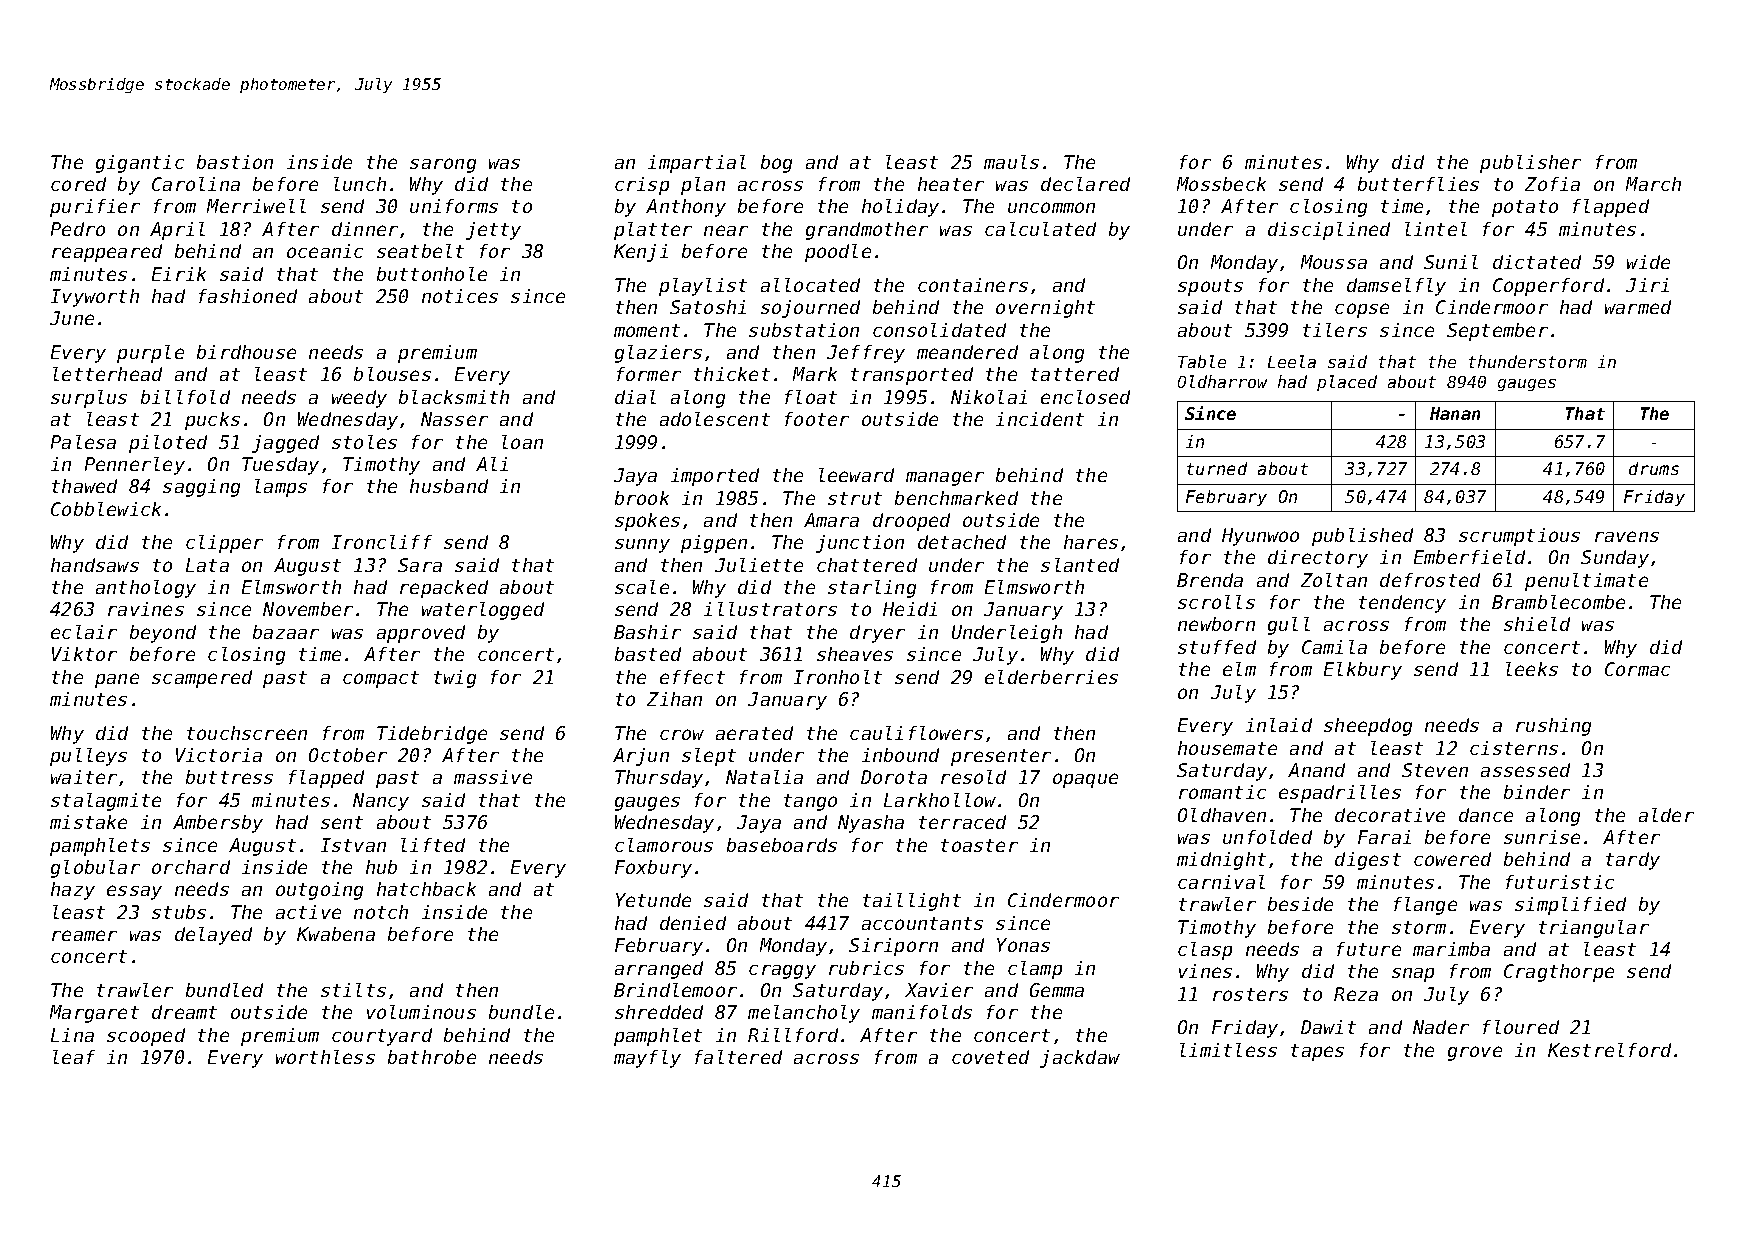  I want to click on simplified, so click(1570, 906).
